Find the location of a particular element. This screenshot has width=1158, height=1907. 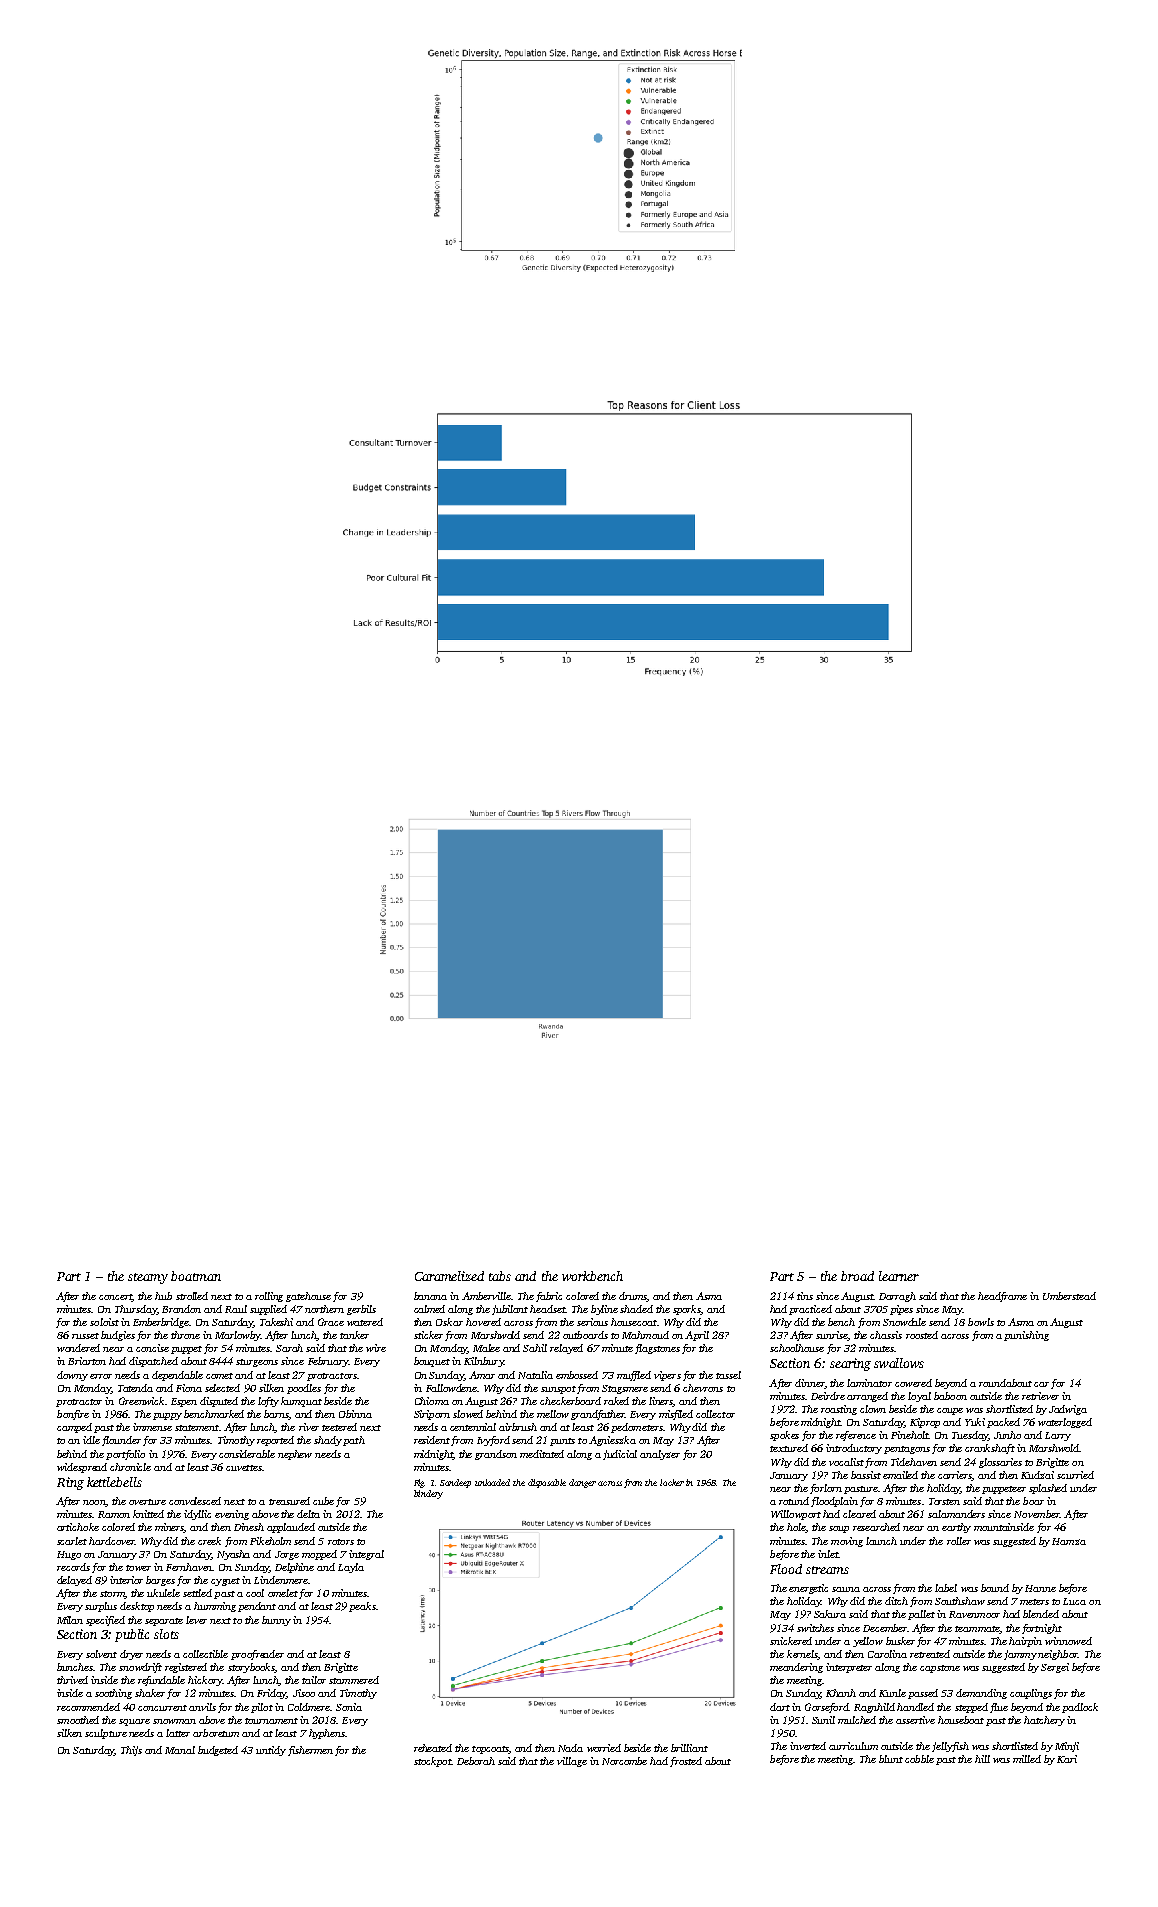

grandfather is located at coordinates (598, 1415).
